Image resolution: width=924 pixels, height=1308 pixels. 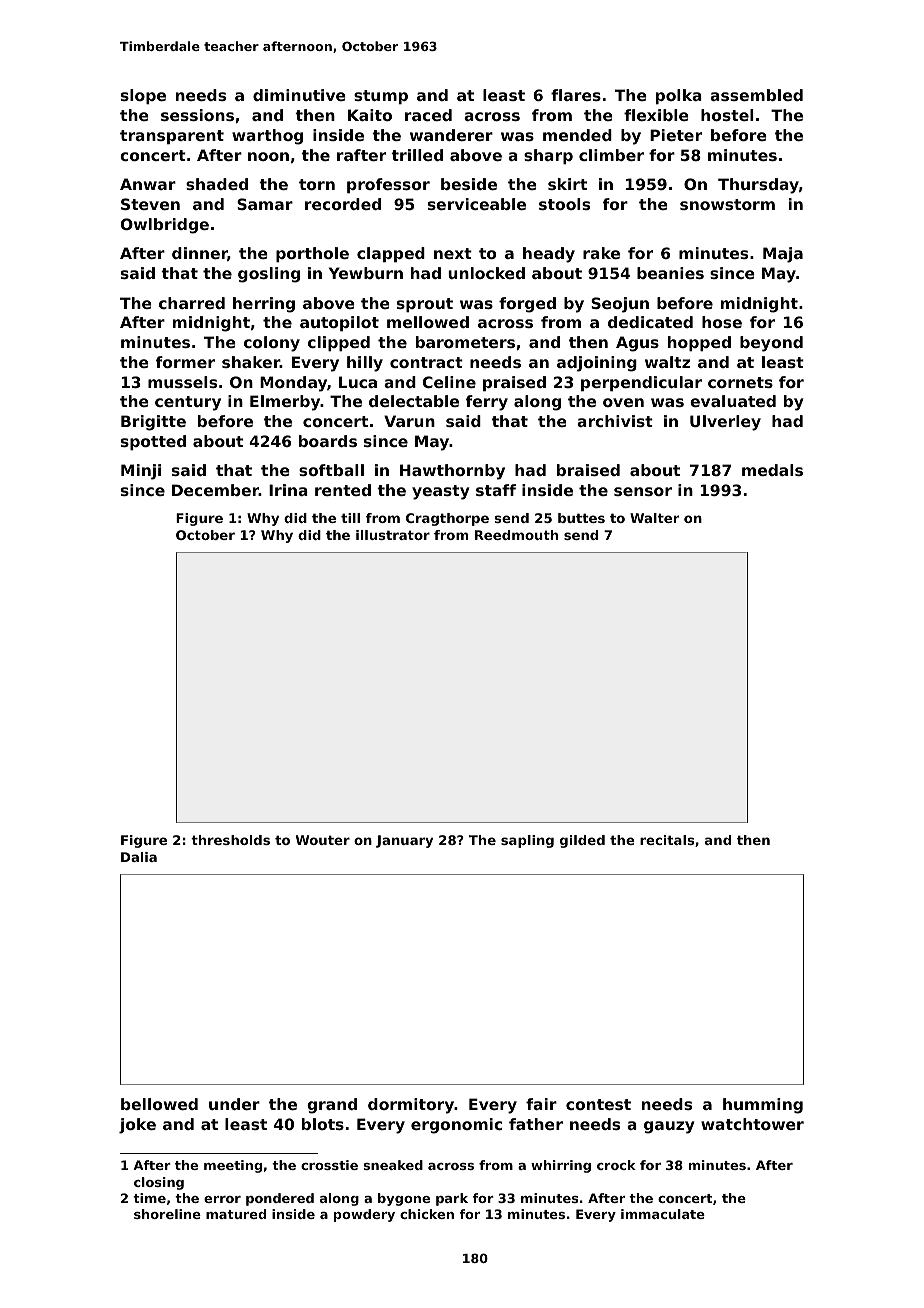 What do you see at coordinates (527, 841) in the screenshot?
I see `sapling` at bounding box center [527, 841].
